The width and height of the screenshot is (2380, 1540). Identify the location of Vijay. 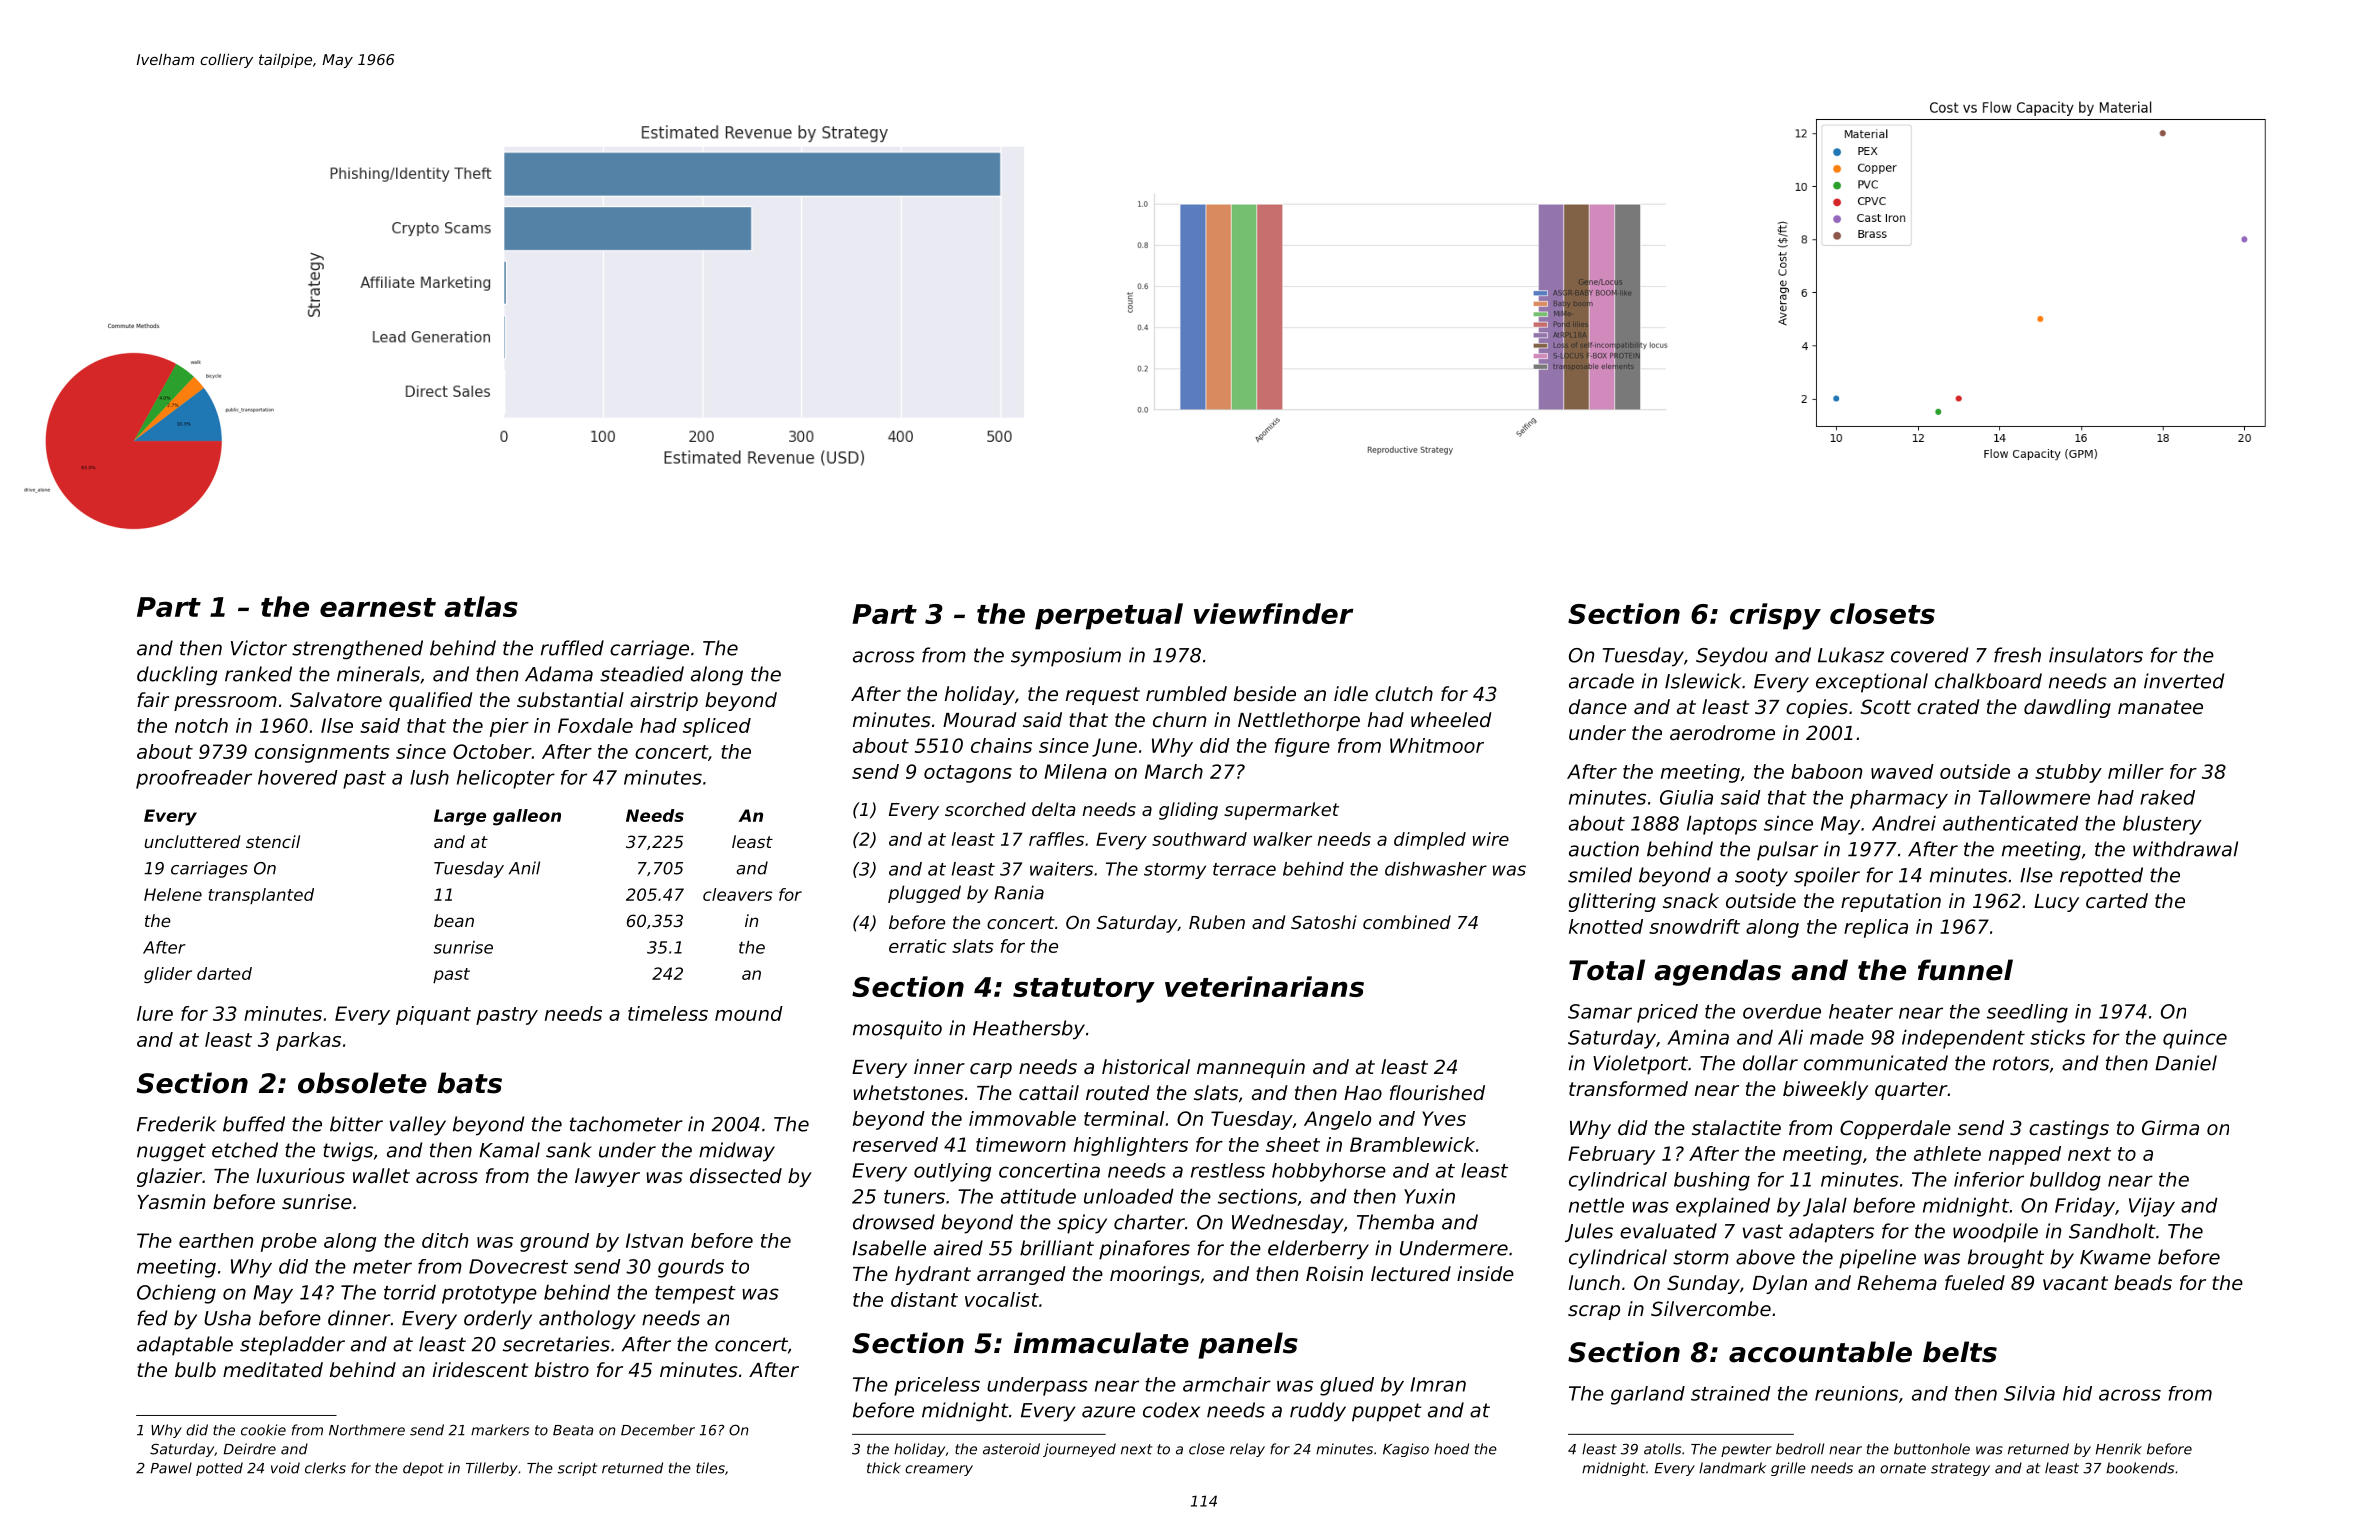
(2152, 1207).
